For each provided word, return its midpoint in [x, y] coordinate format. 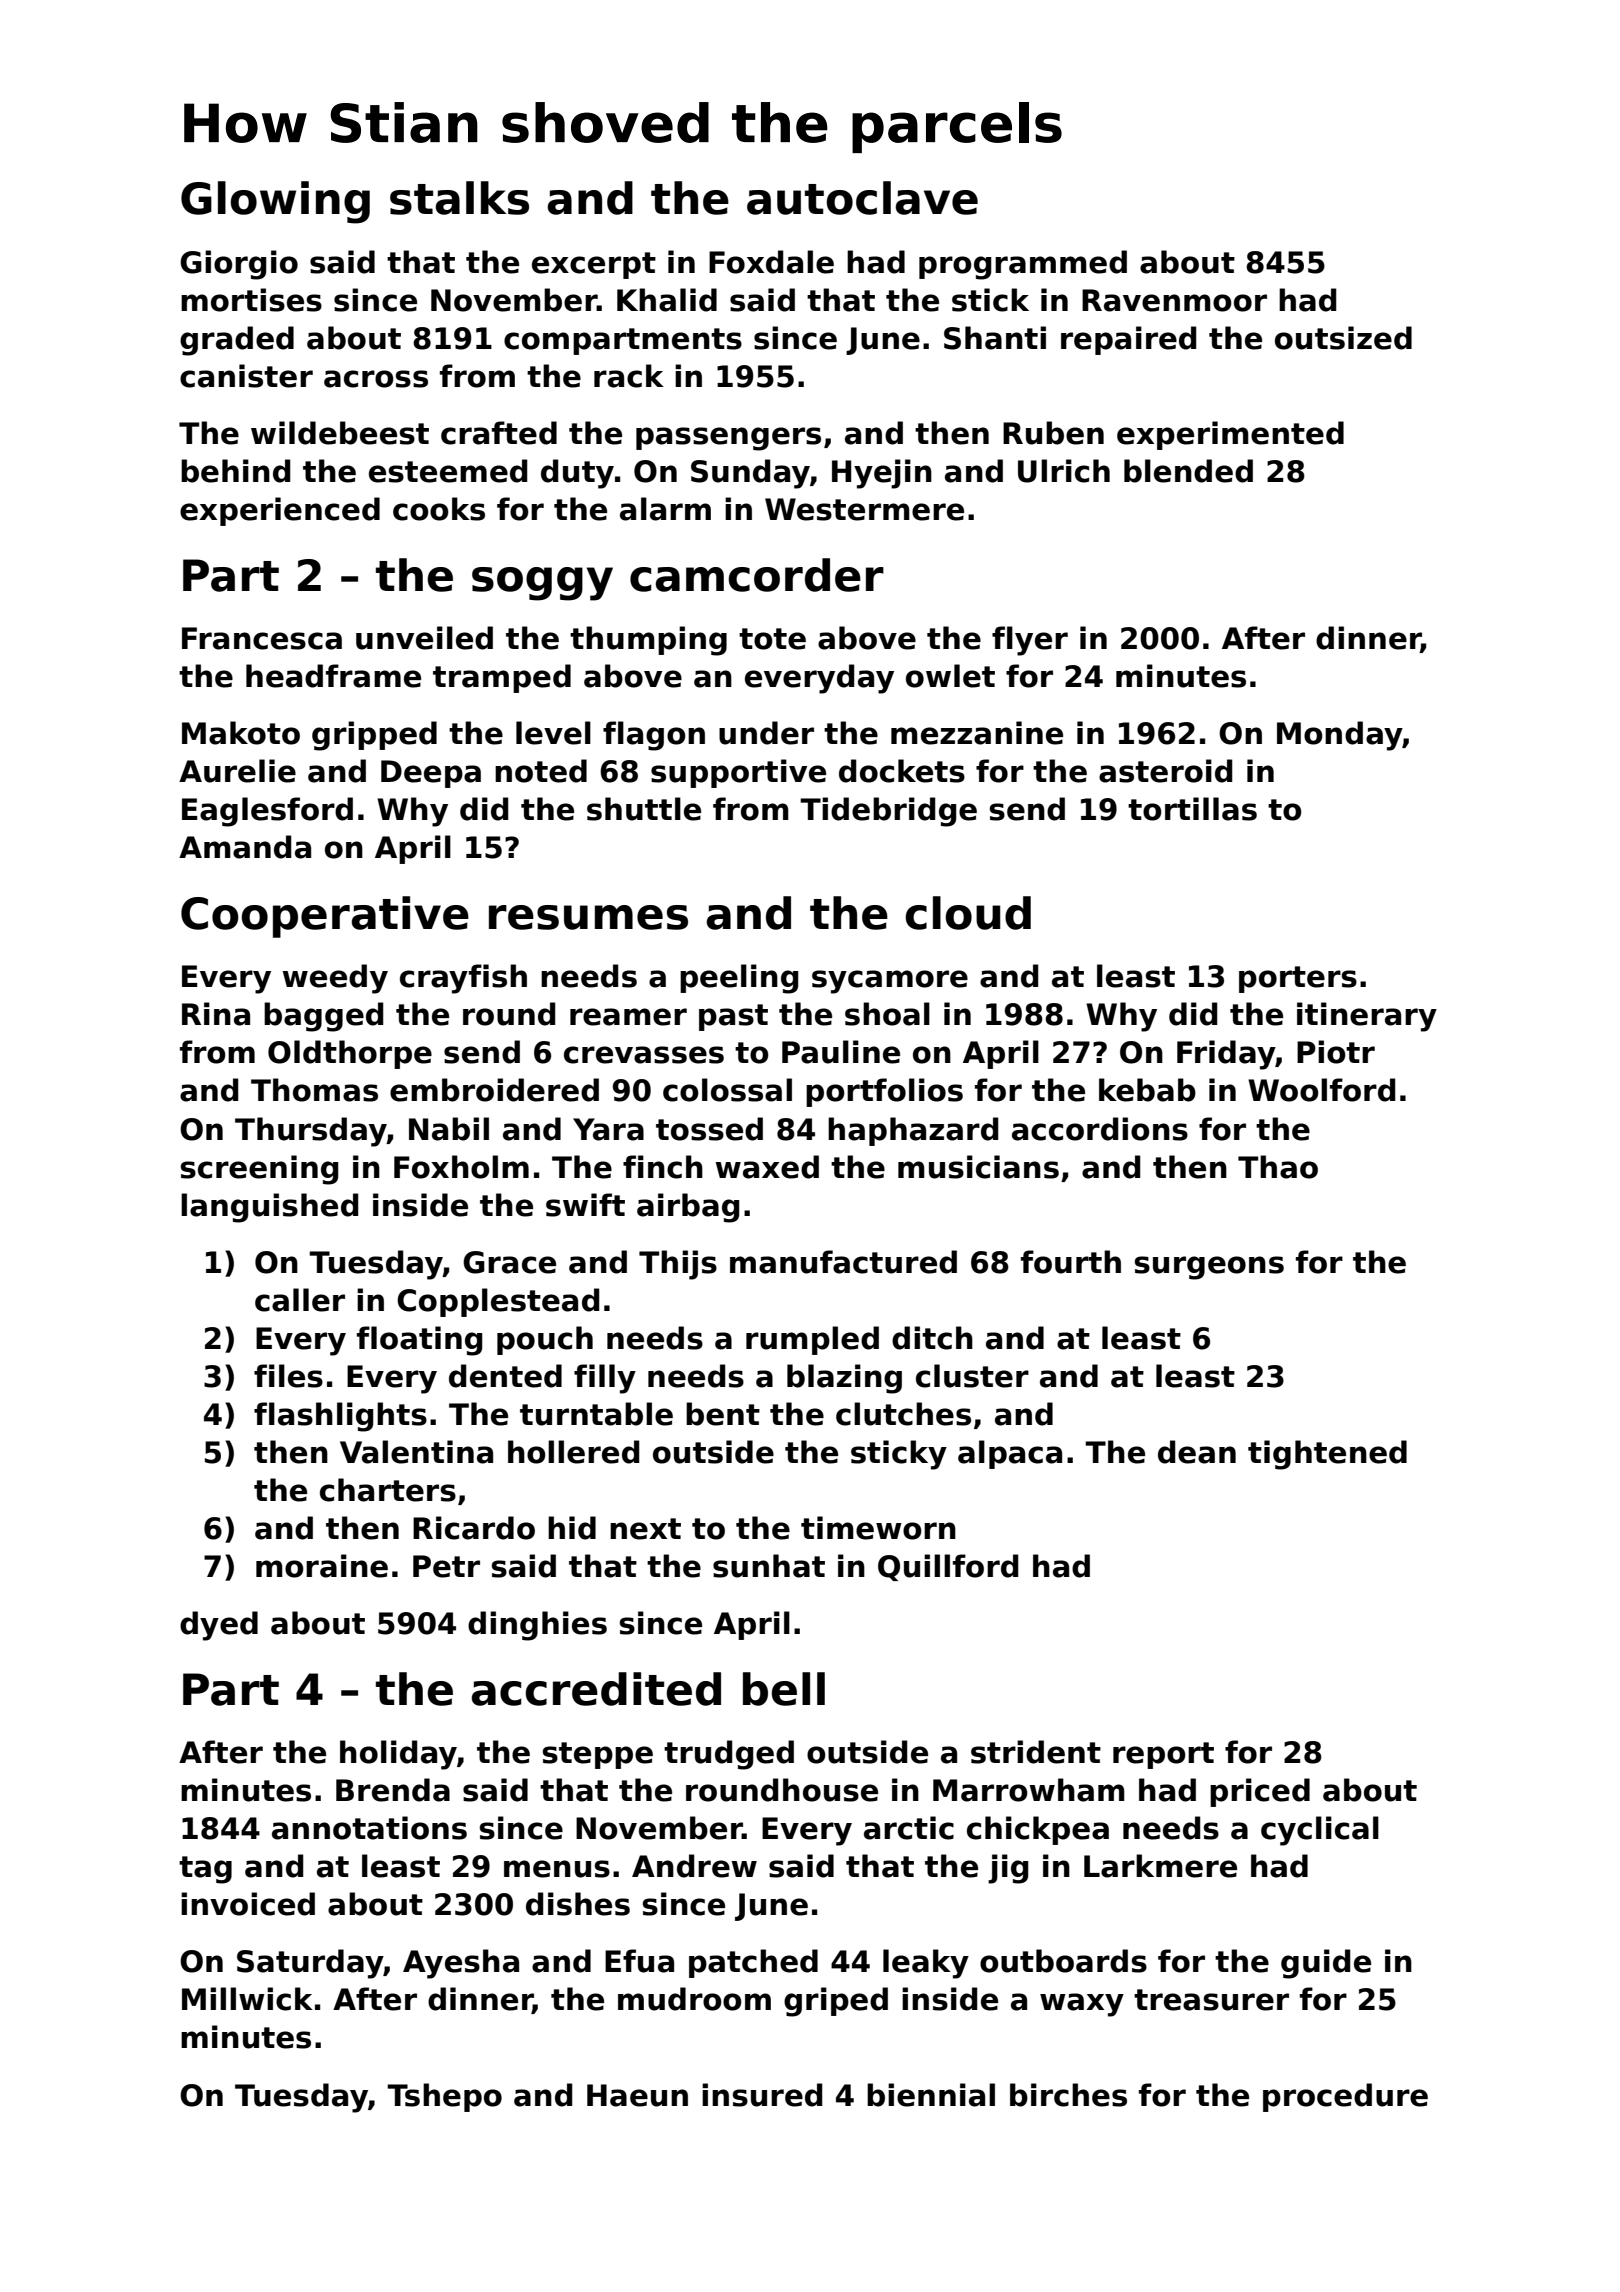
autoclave [862, 198]
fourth [1071, 1262]
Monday [1340, 736]
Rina [216, 1014]
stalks [459, 198]
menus [557, 1869]
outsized [1343, 338]
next [645, 1529]
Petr [446, 1566]
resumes [588, 917]
